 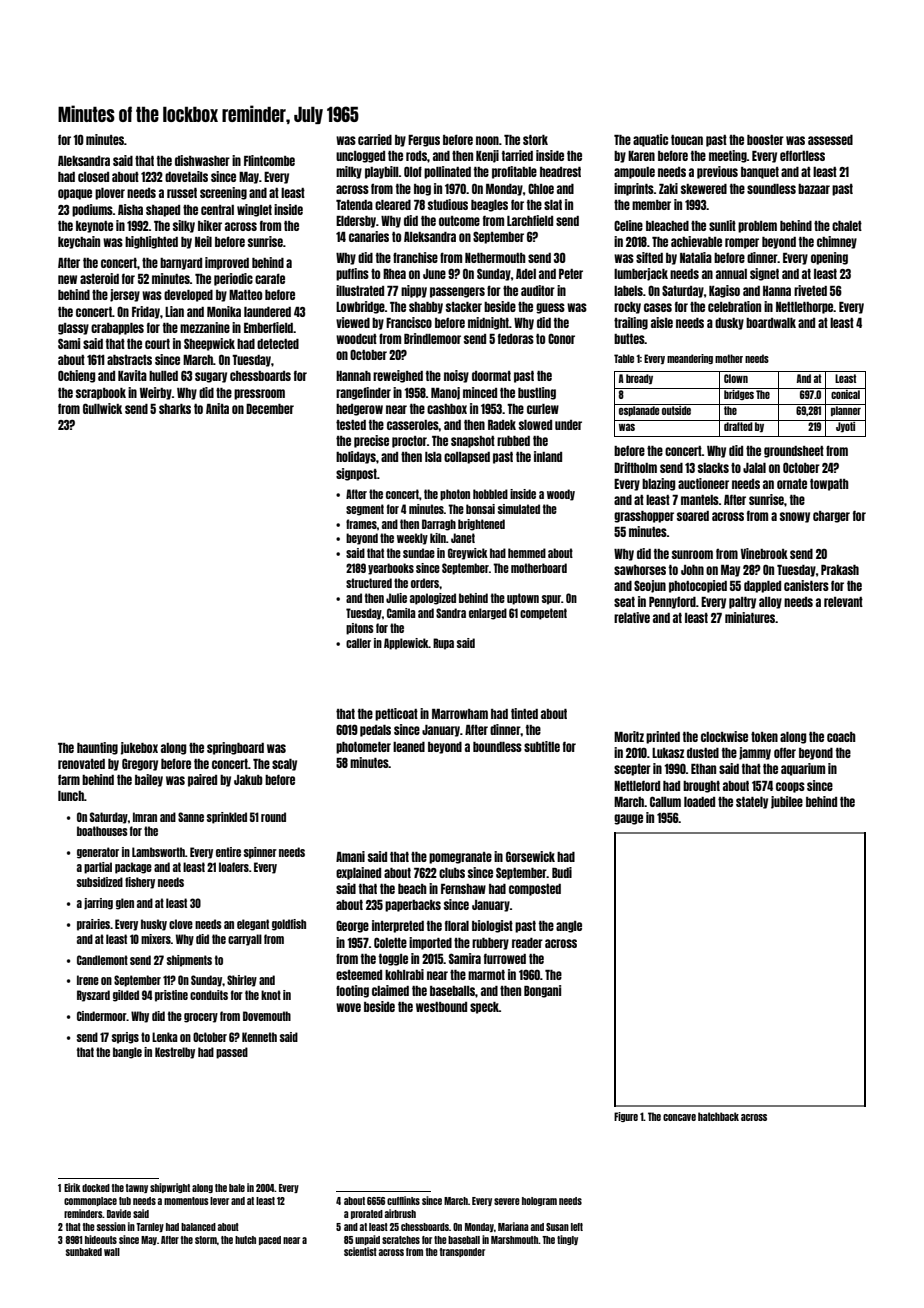 What do you see at coordinates (369, 583) in the screenshot?
I see `structured` at bounding box center [369, 583].
